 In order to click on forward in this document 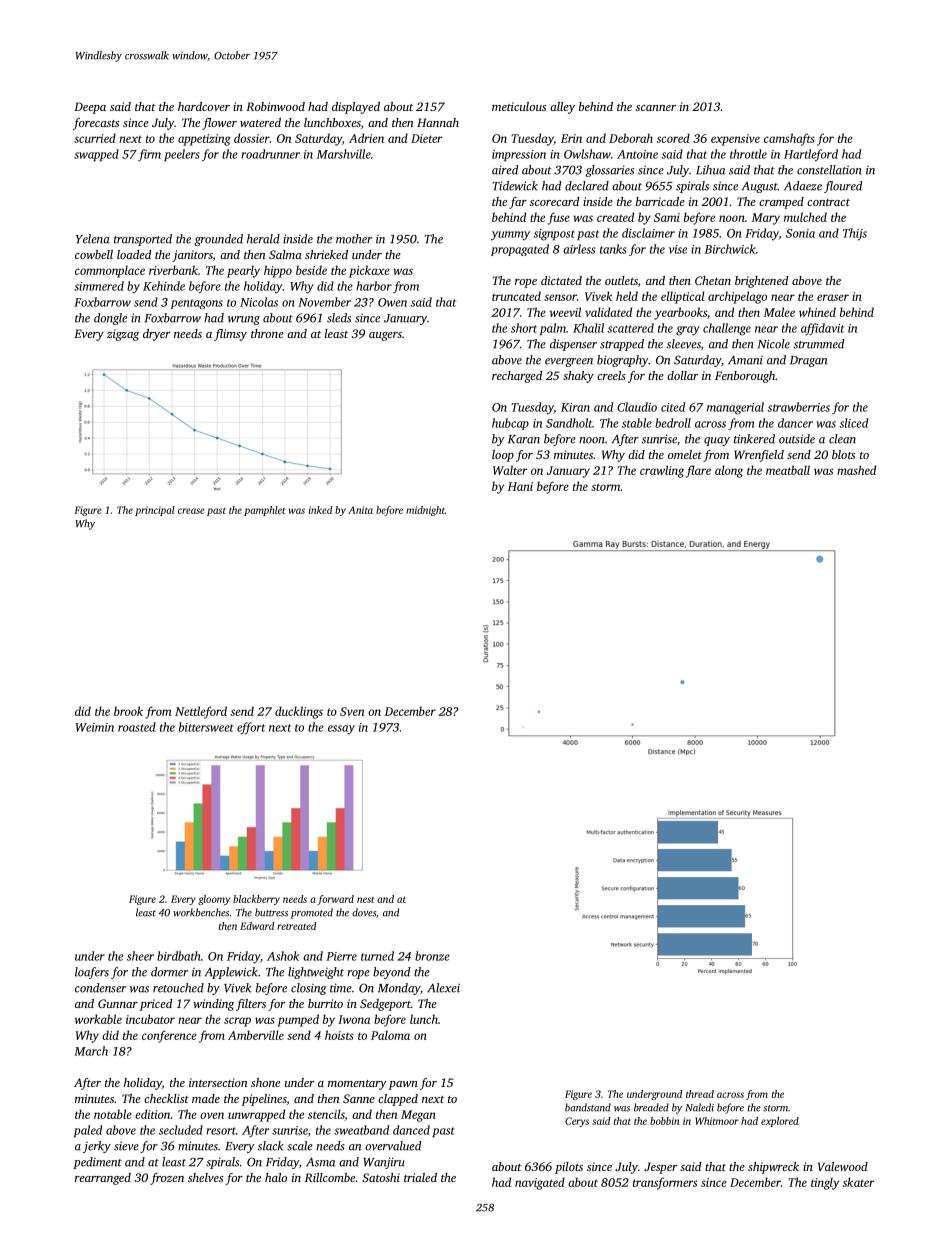, I will do `click(335, 900)`.
